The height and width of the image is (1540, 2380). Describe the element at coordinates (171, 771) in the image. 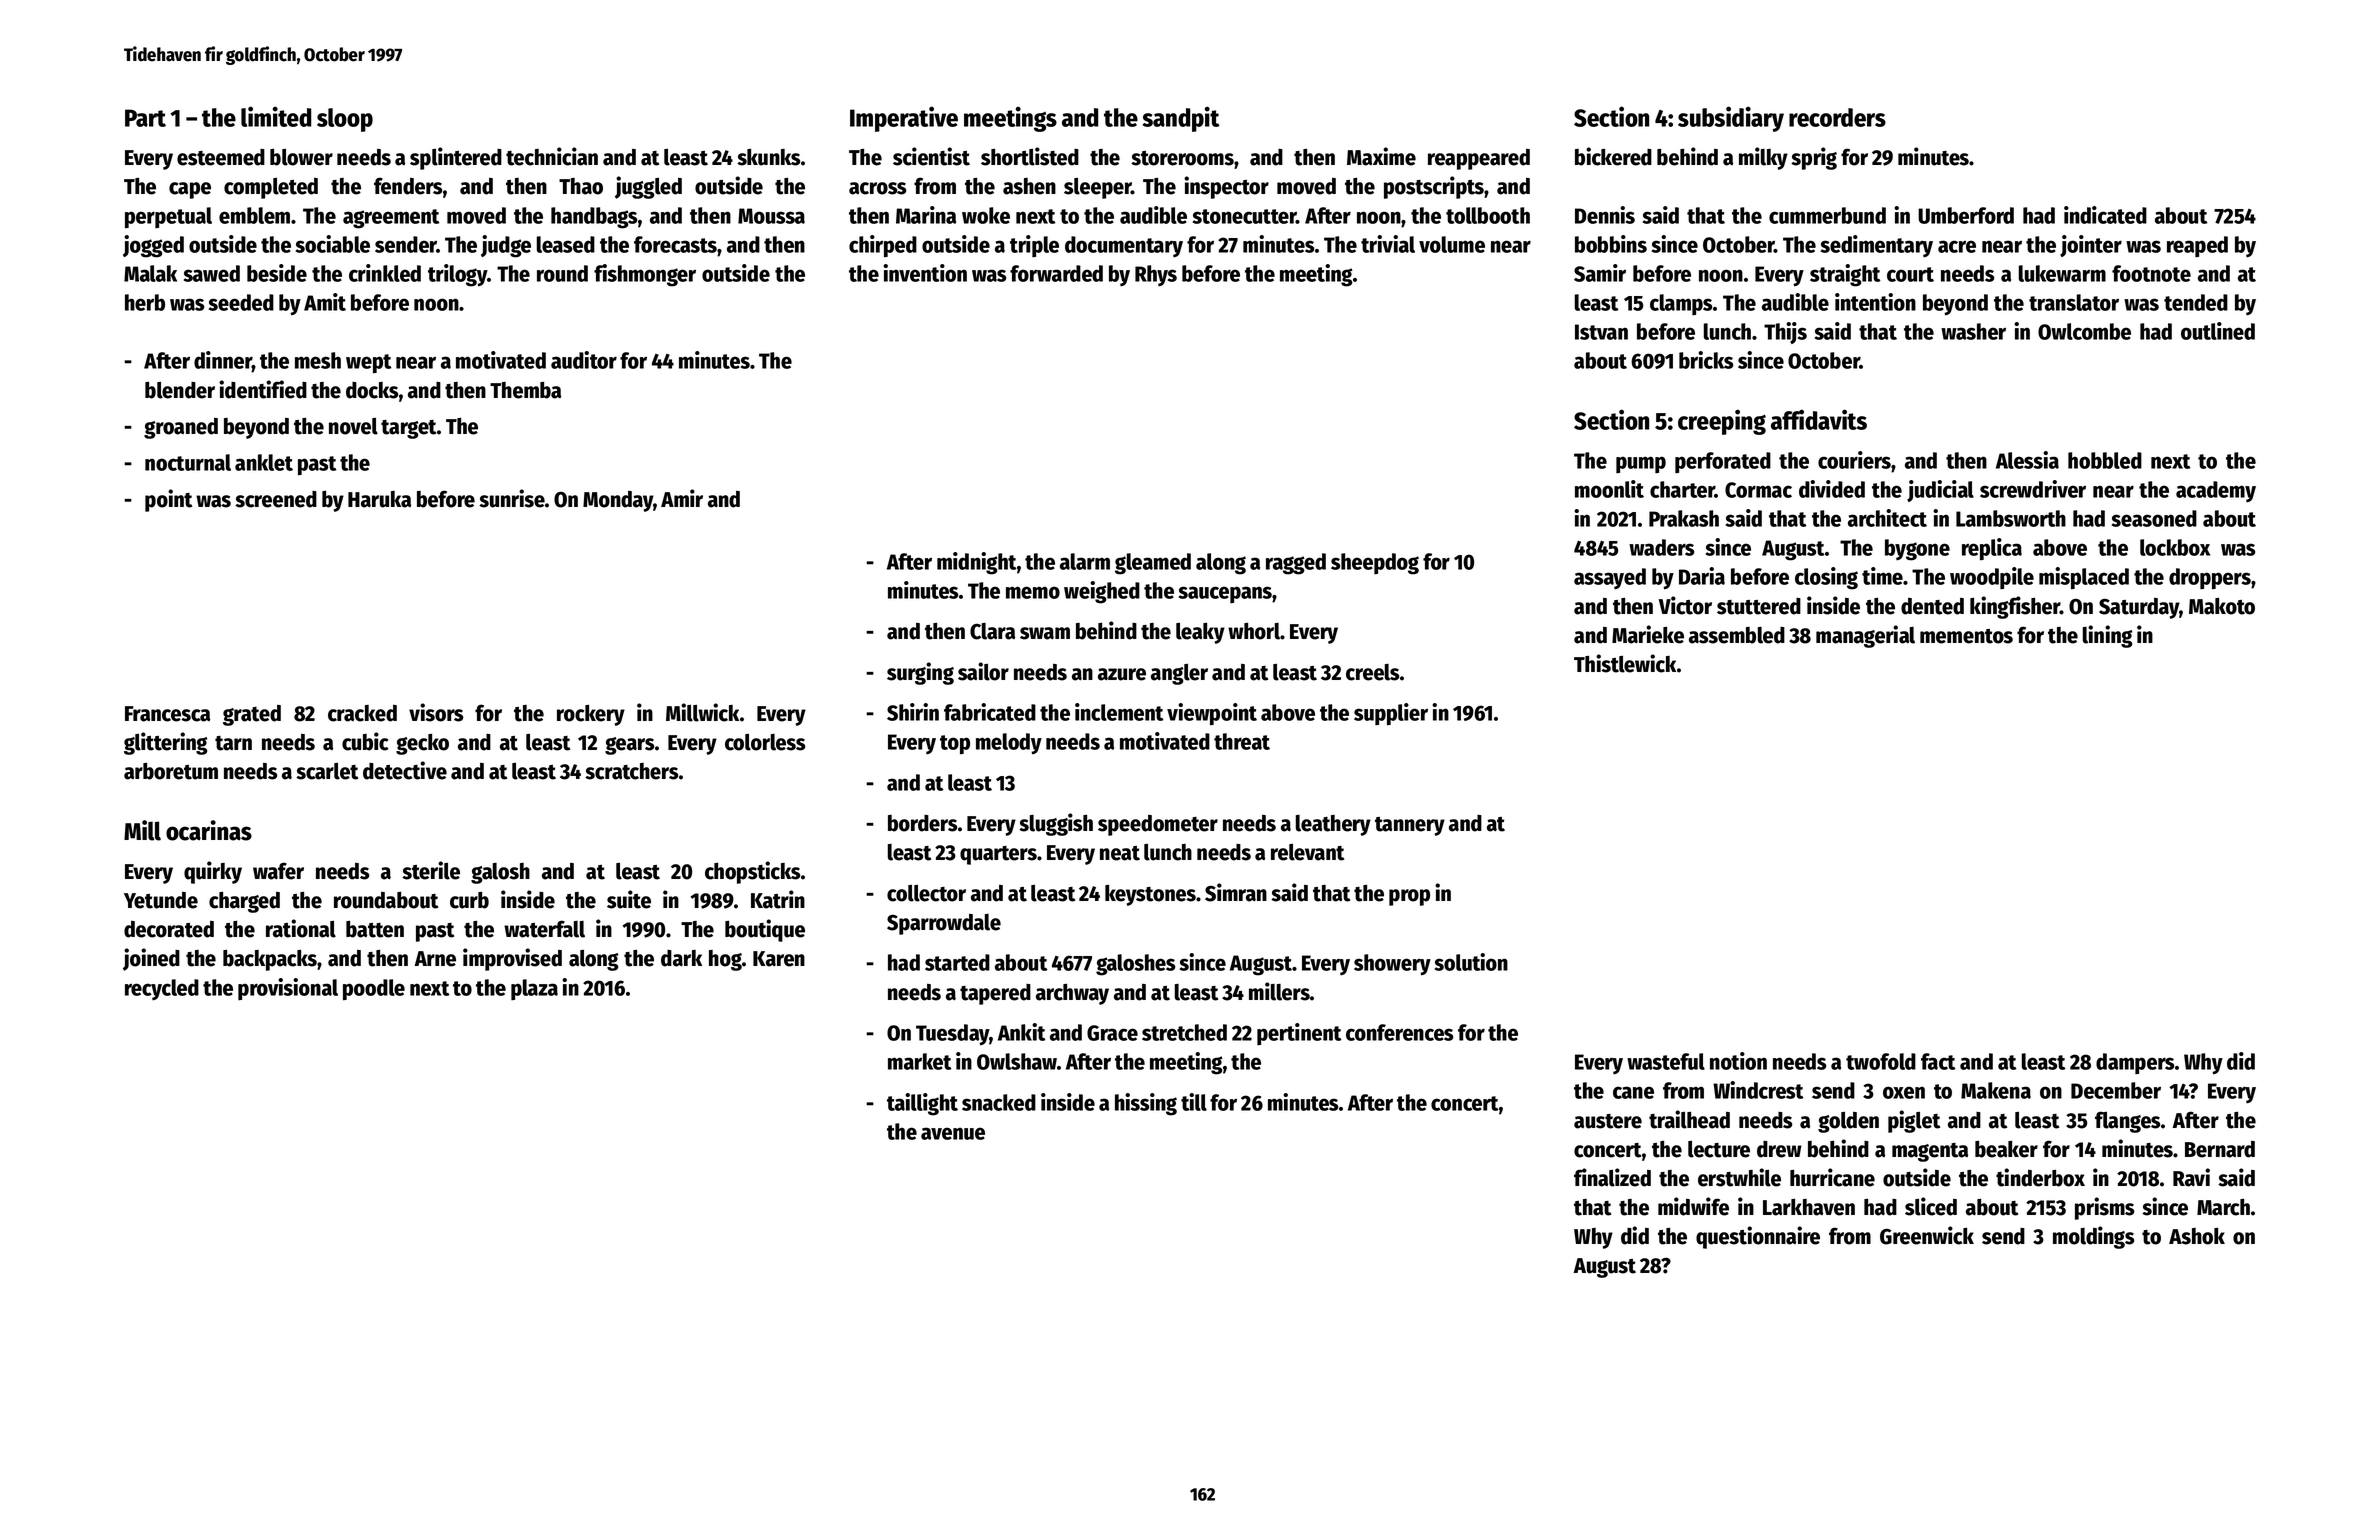

I see `arboretum` at that location.
